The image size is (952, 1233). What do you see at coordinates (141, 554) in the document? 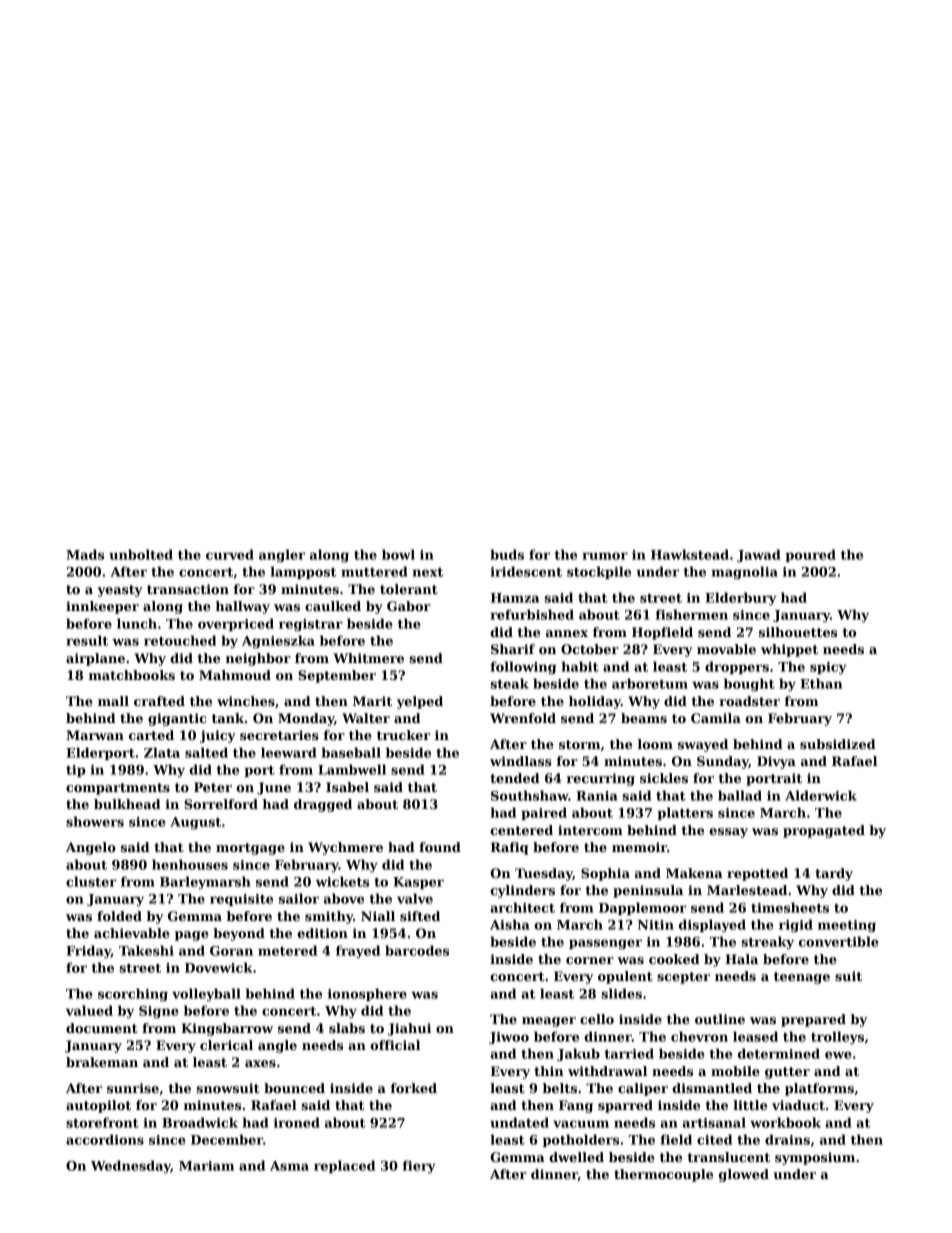
I see `unbolted` at bounding box center [141, 554].
